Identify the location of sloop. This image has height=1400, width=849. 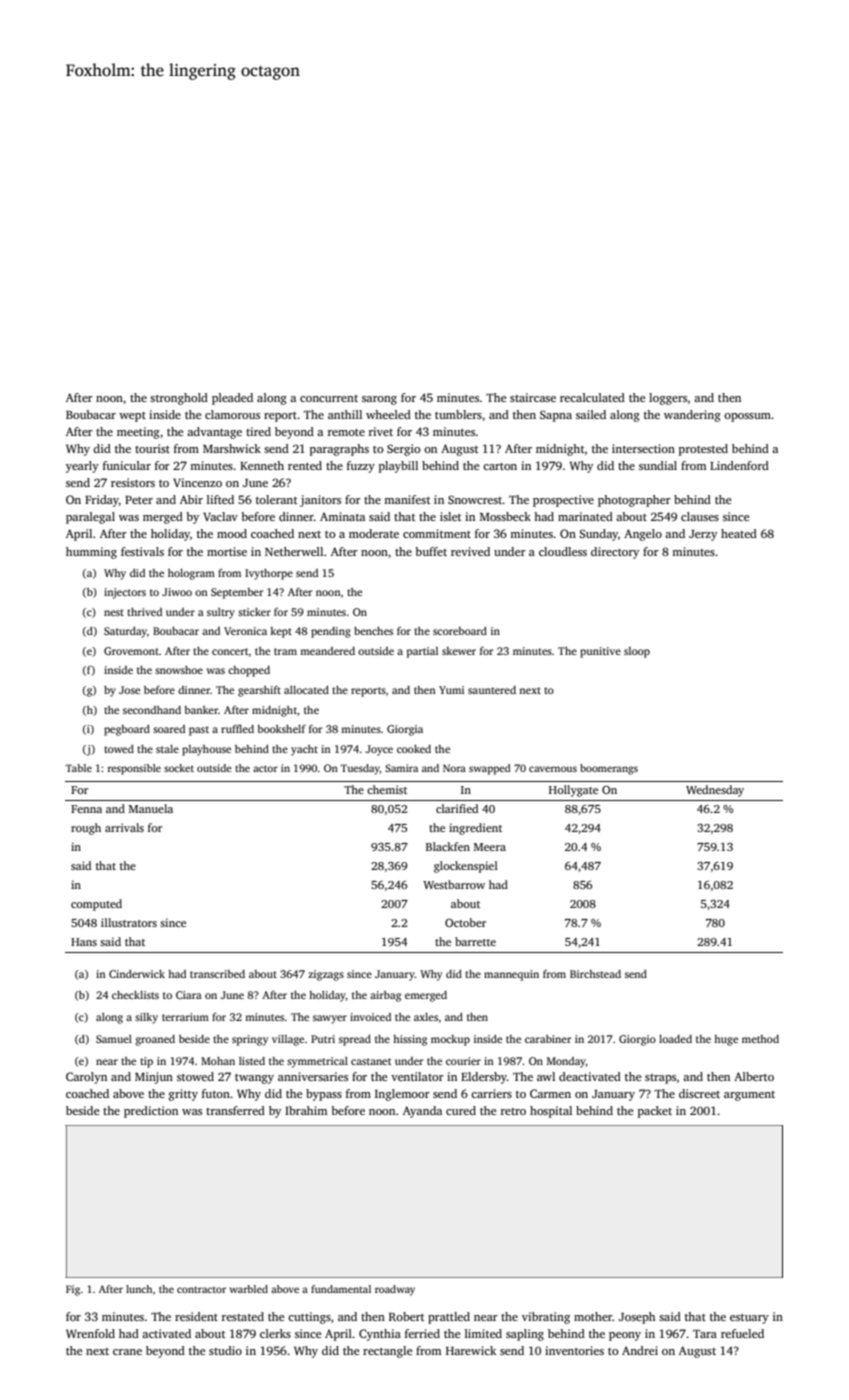
(637, 652).
